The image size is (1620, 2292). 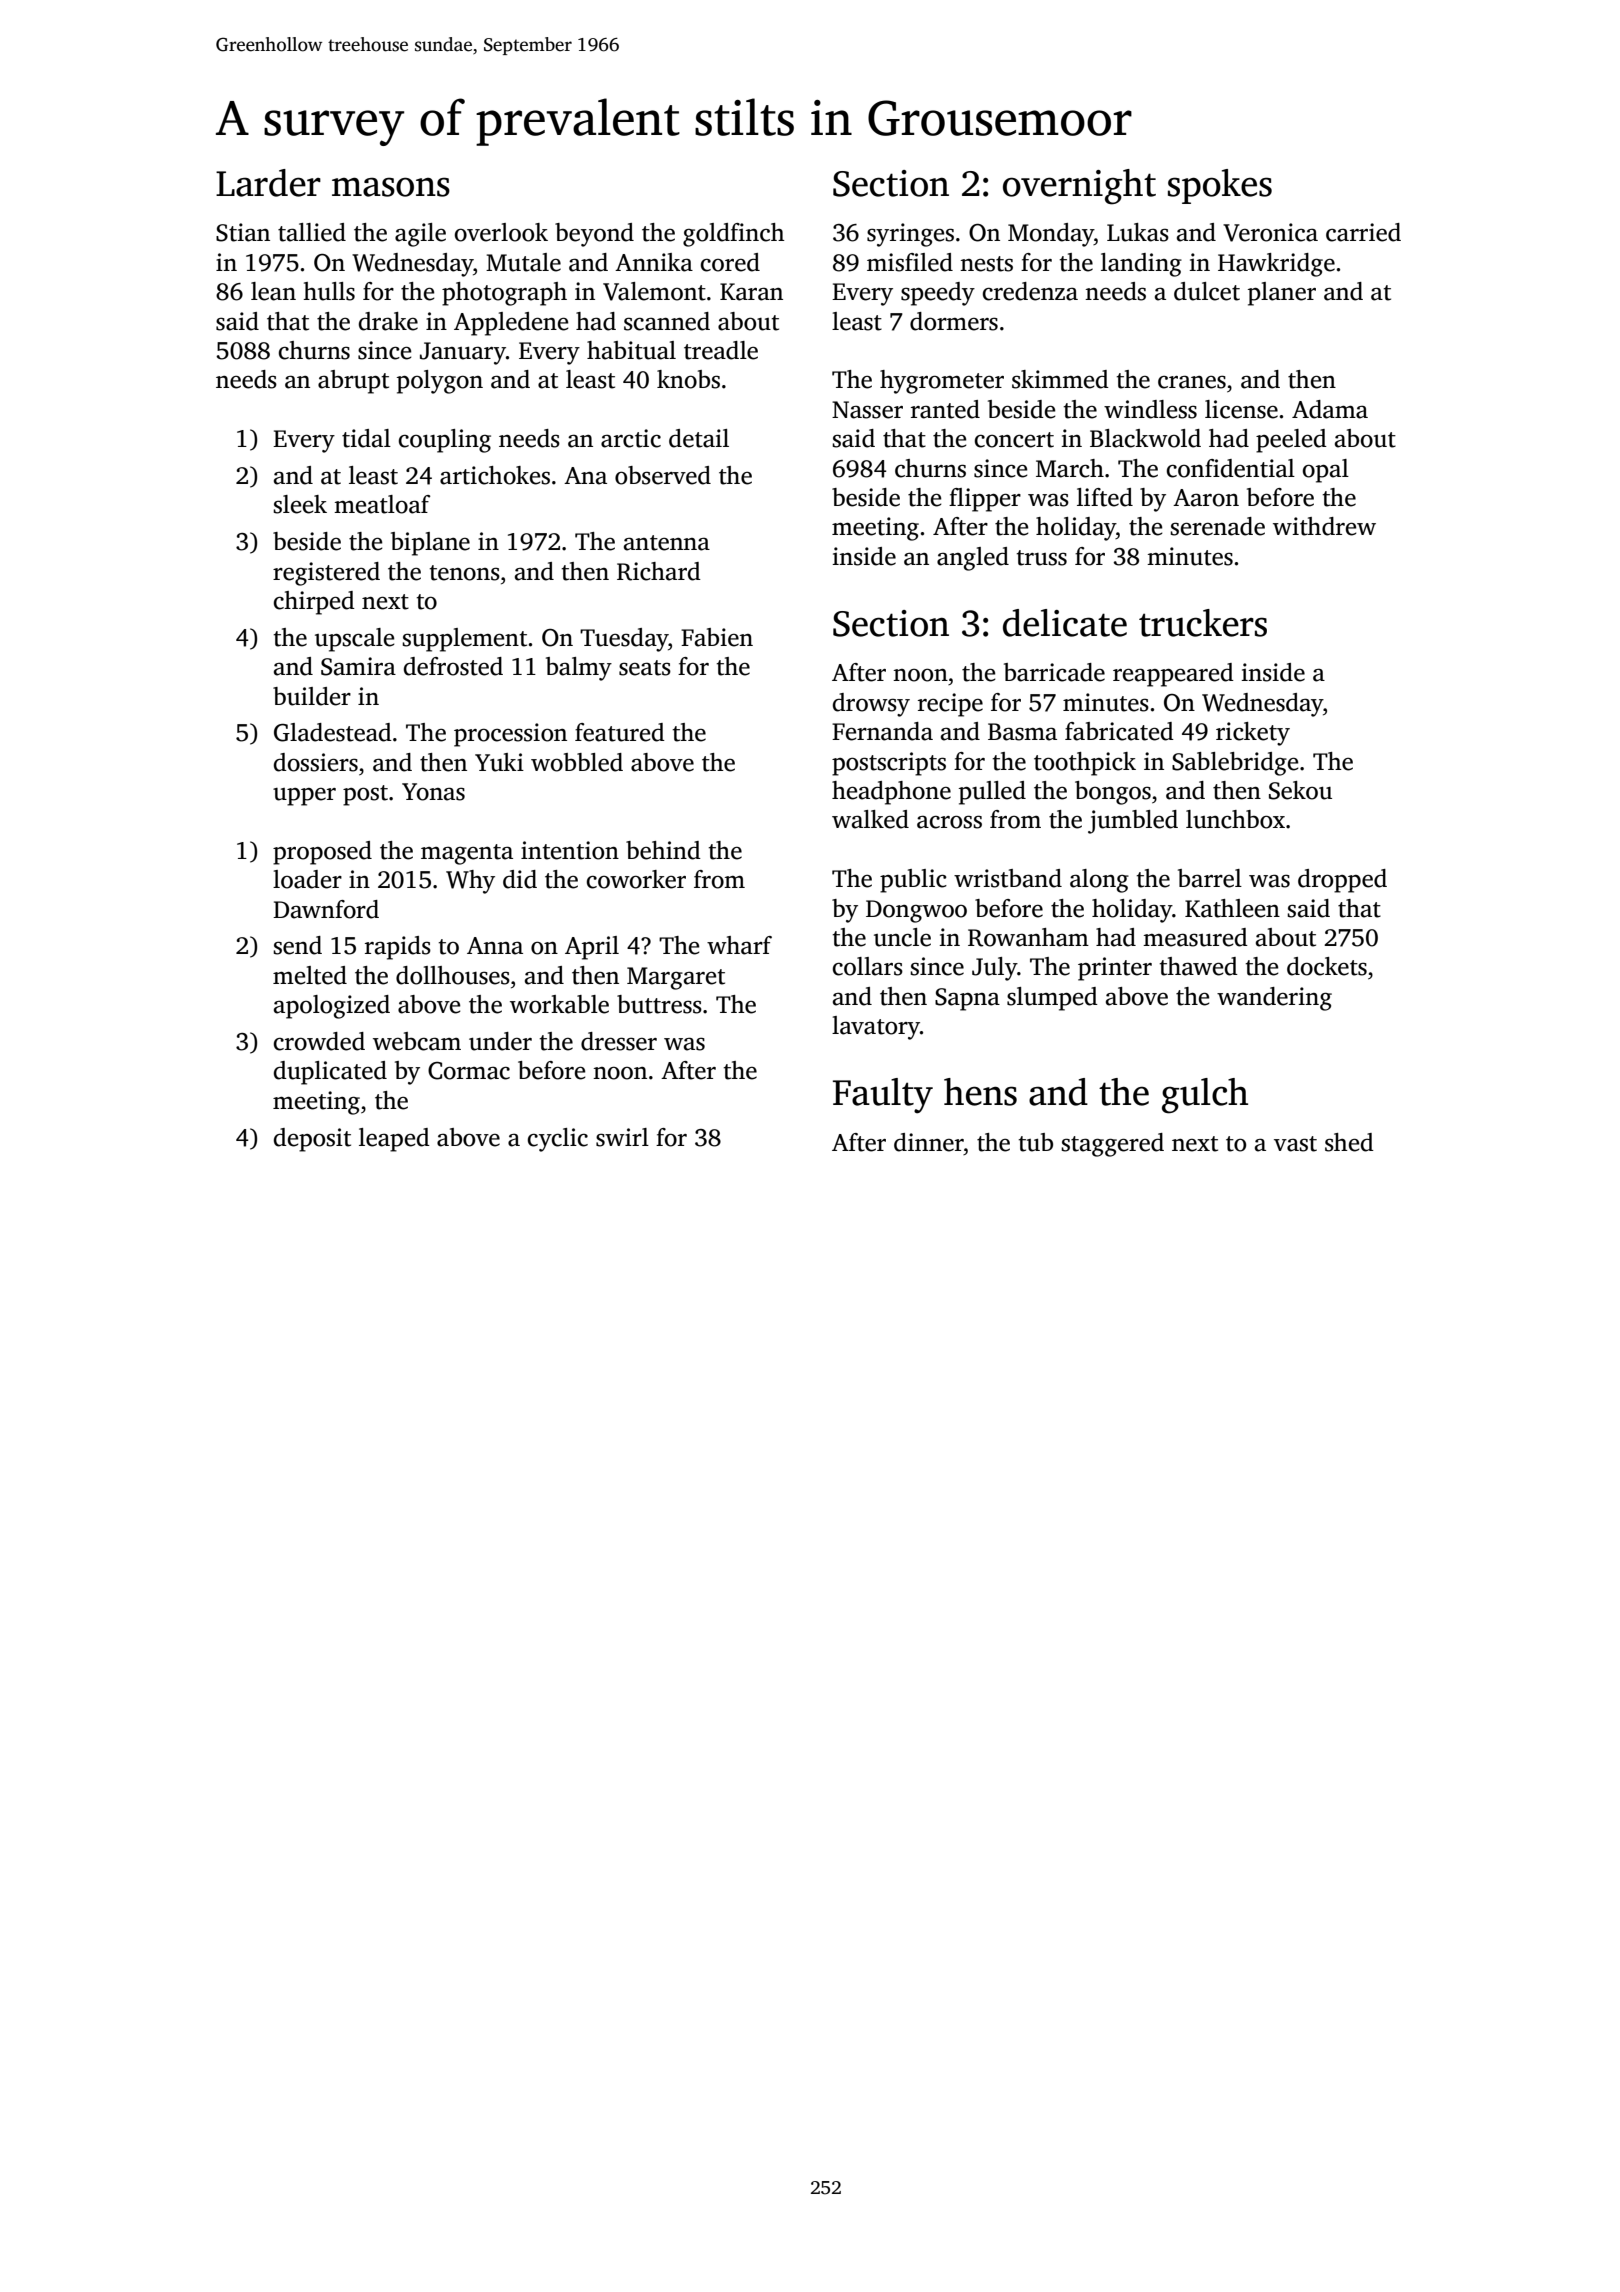 What do you see at coordinates (504, 294) in the screenshot?
I see `photograph` at bounding box center [504, 294].
